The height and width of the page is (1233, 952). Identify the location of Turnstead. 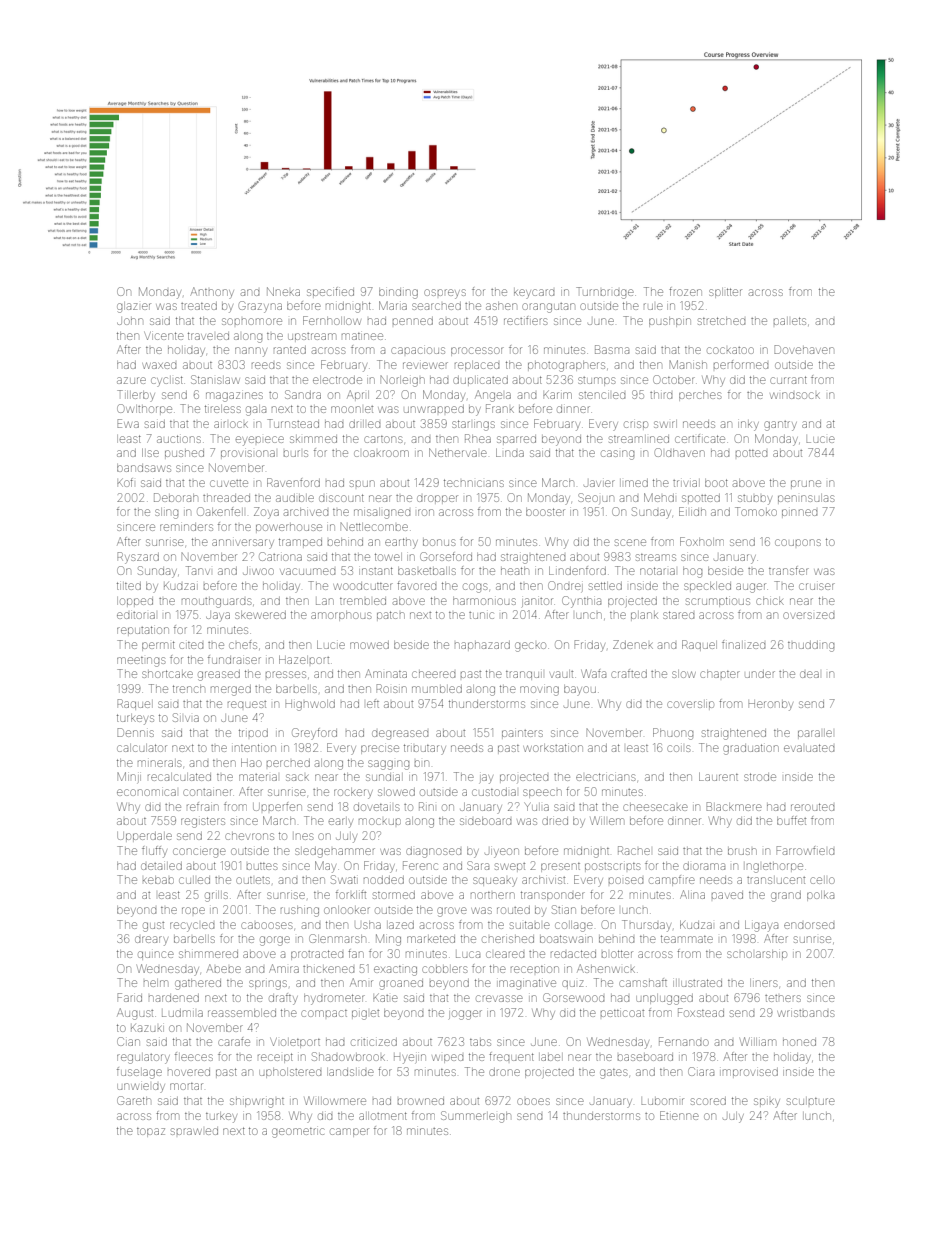
(293, 423).
